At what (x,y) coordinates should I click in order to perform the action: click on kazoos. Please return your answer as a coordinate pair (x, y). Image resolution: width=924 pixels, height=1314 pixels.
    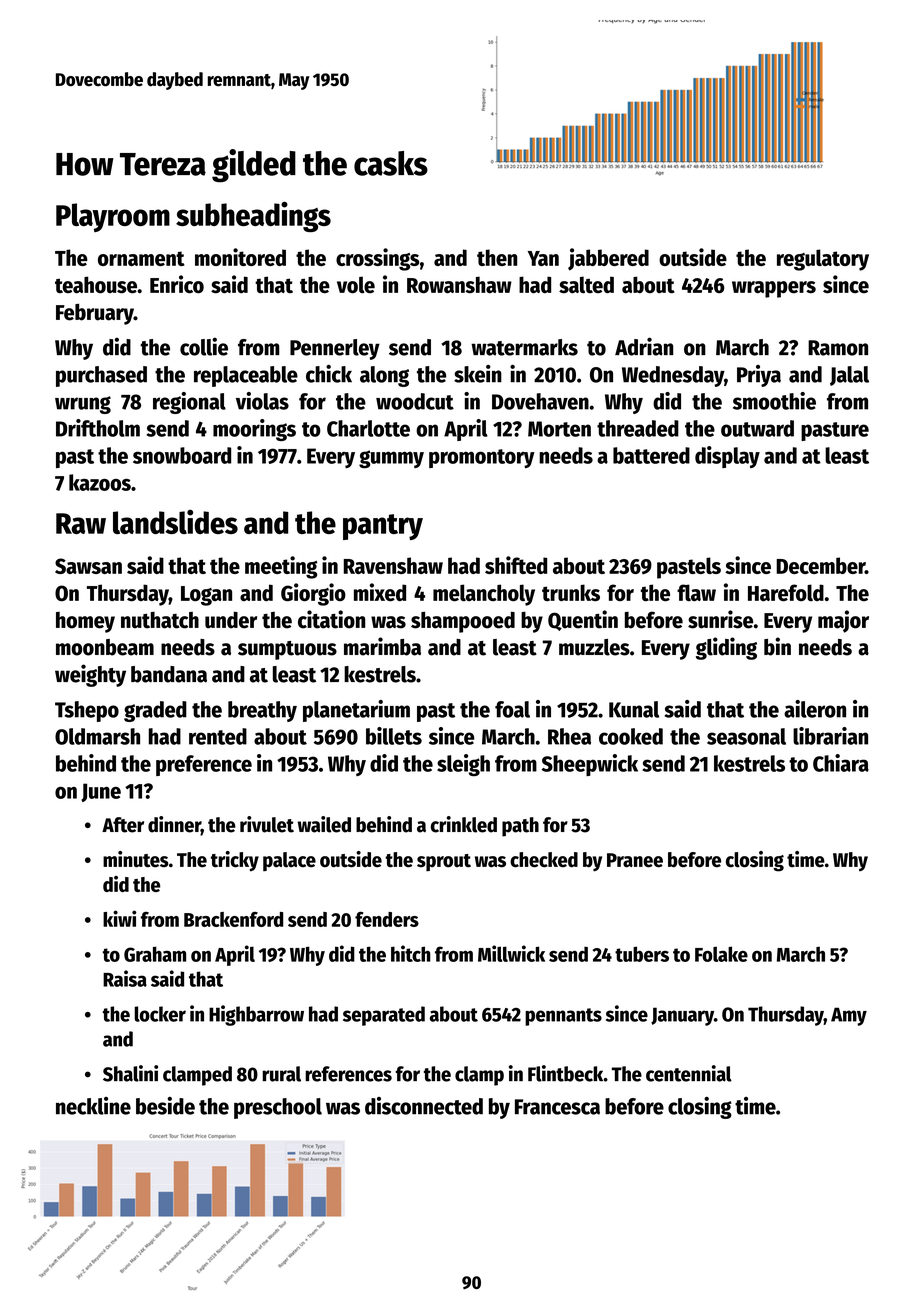
    Looking at the image, I should click on (100, 482).
